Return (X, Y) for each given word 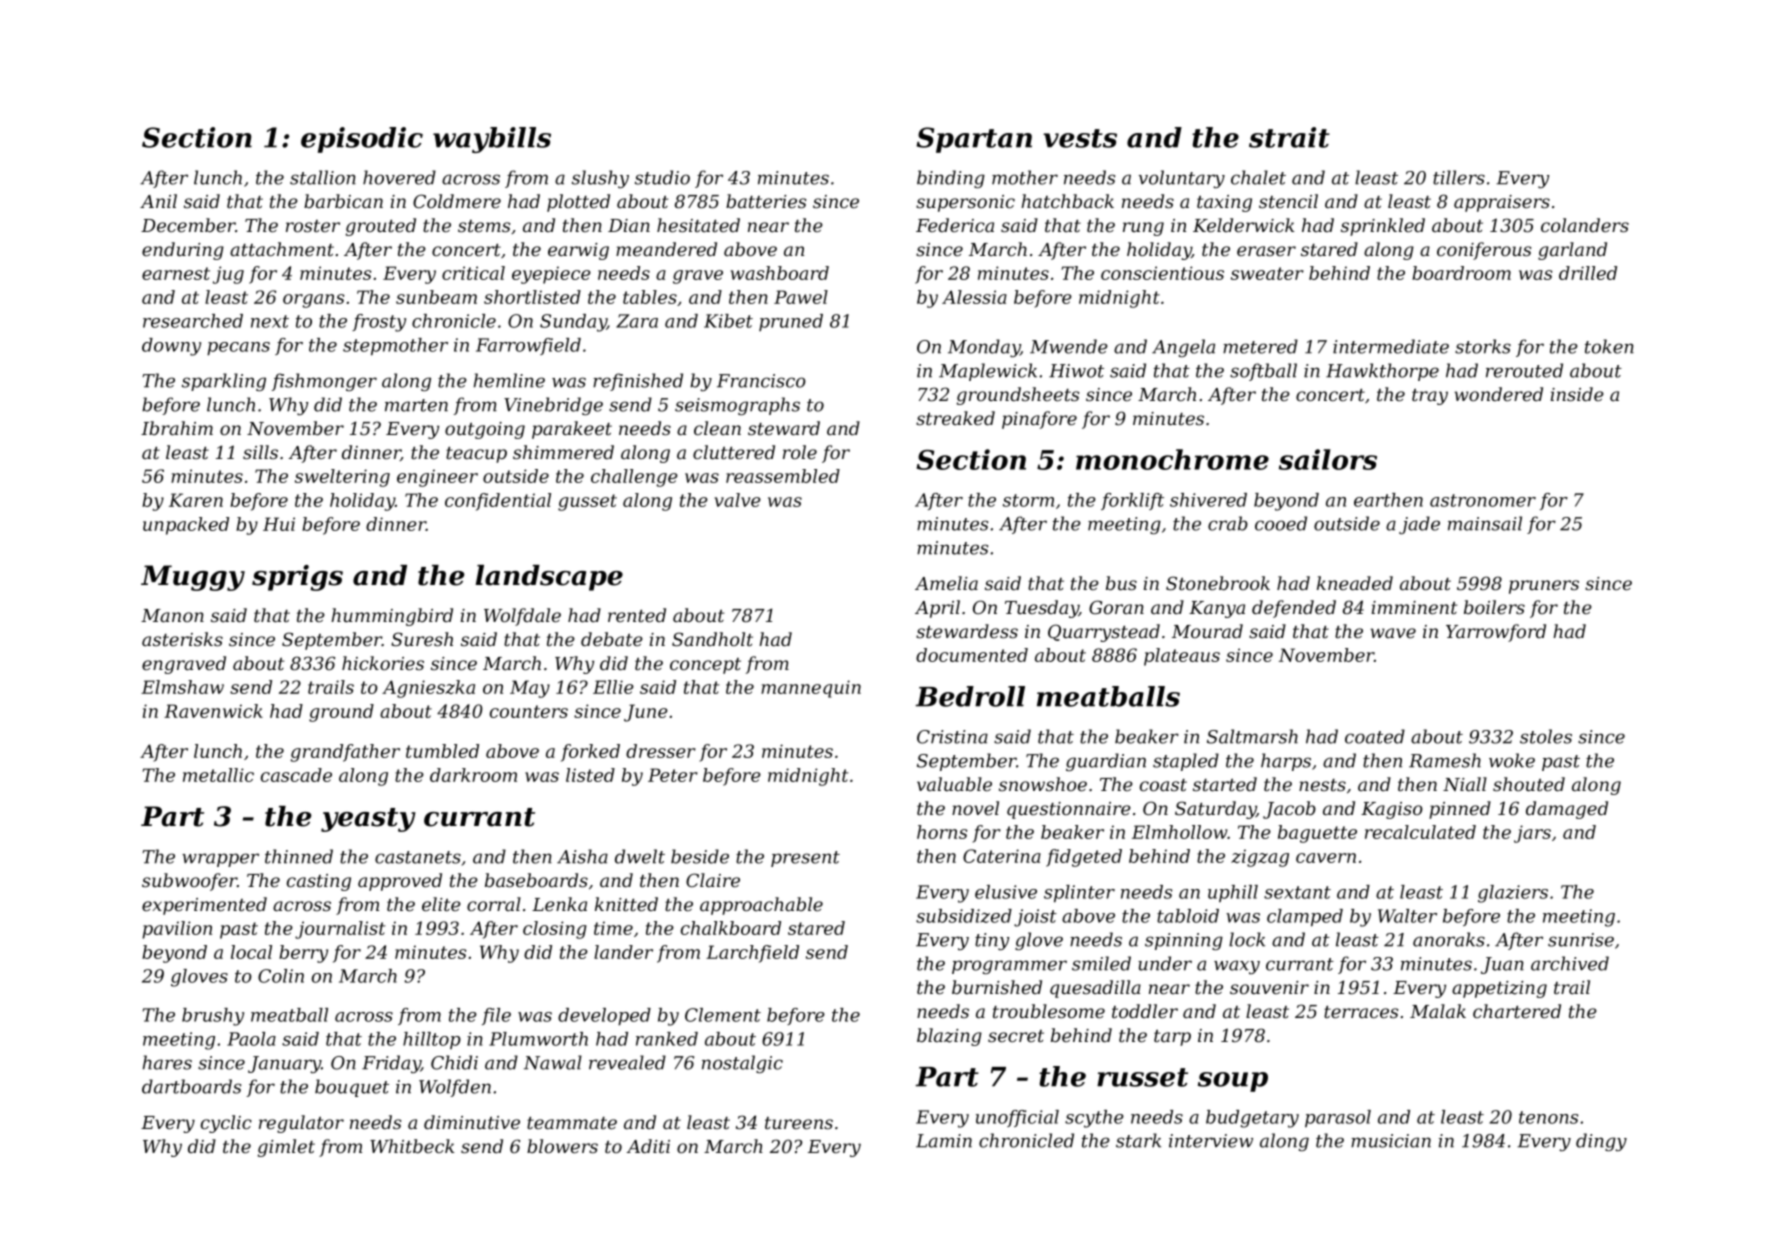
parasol (1338, 1118)
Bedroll (970, 696)
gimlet (286, 1148)
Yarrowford (1496, 633)
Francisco (761, 381)
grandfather (345, 753)
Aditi (648, 1146)
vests (1080, 138)
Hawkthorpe (1382, 372)
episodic (362, 140)
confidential (498, 502)
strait (1289, 137)
